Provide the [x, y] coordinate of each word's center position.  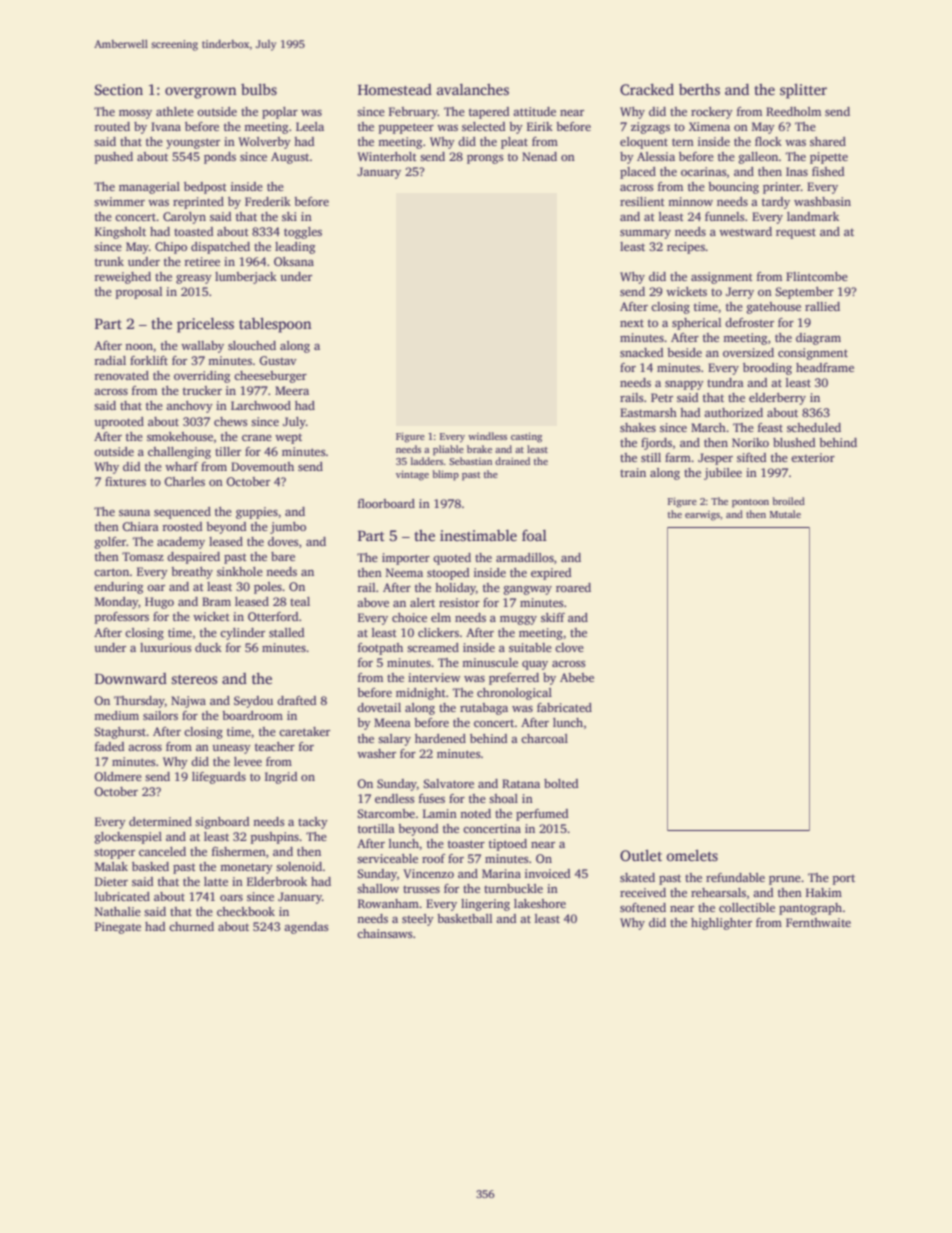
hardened [440, 738]
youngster [193, 143]
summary [645, 234]
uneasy [231, 749]
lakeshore [540, 903]
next [632, 323]
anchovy [189, 407]
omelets [692, 855]
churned [191, 926]
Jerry [740, 293]
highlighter [721, 924]
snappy [684, 385]
